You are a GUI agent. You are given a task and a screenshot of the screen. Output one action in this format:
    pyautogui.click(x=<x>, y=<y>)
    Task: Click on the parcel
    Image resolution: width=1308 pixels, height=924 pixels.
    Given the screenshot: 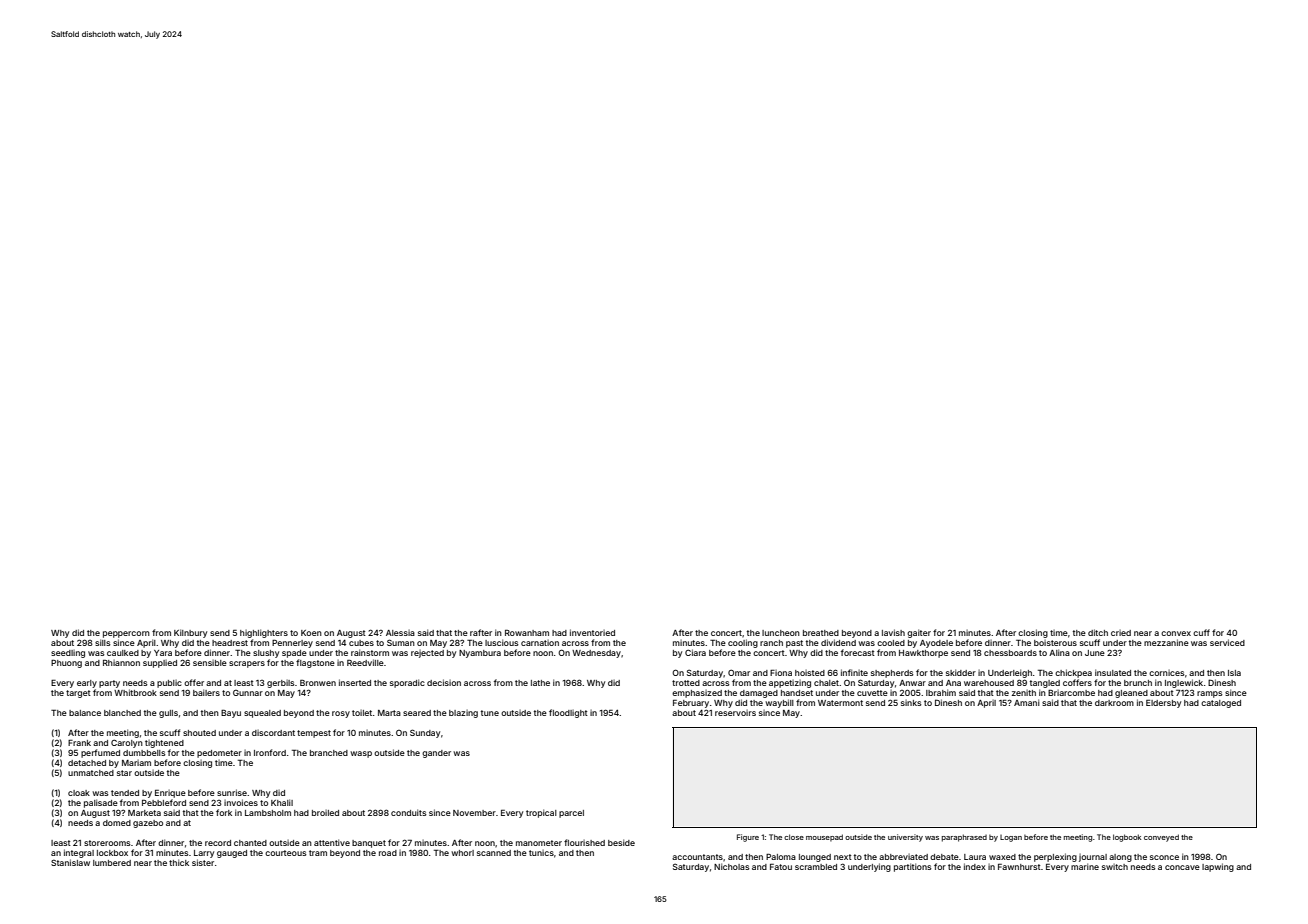 What is the action you would take?
    pyautogui.click(x=571, y=814)
